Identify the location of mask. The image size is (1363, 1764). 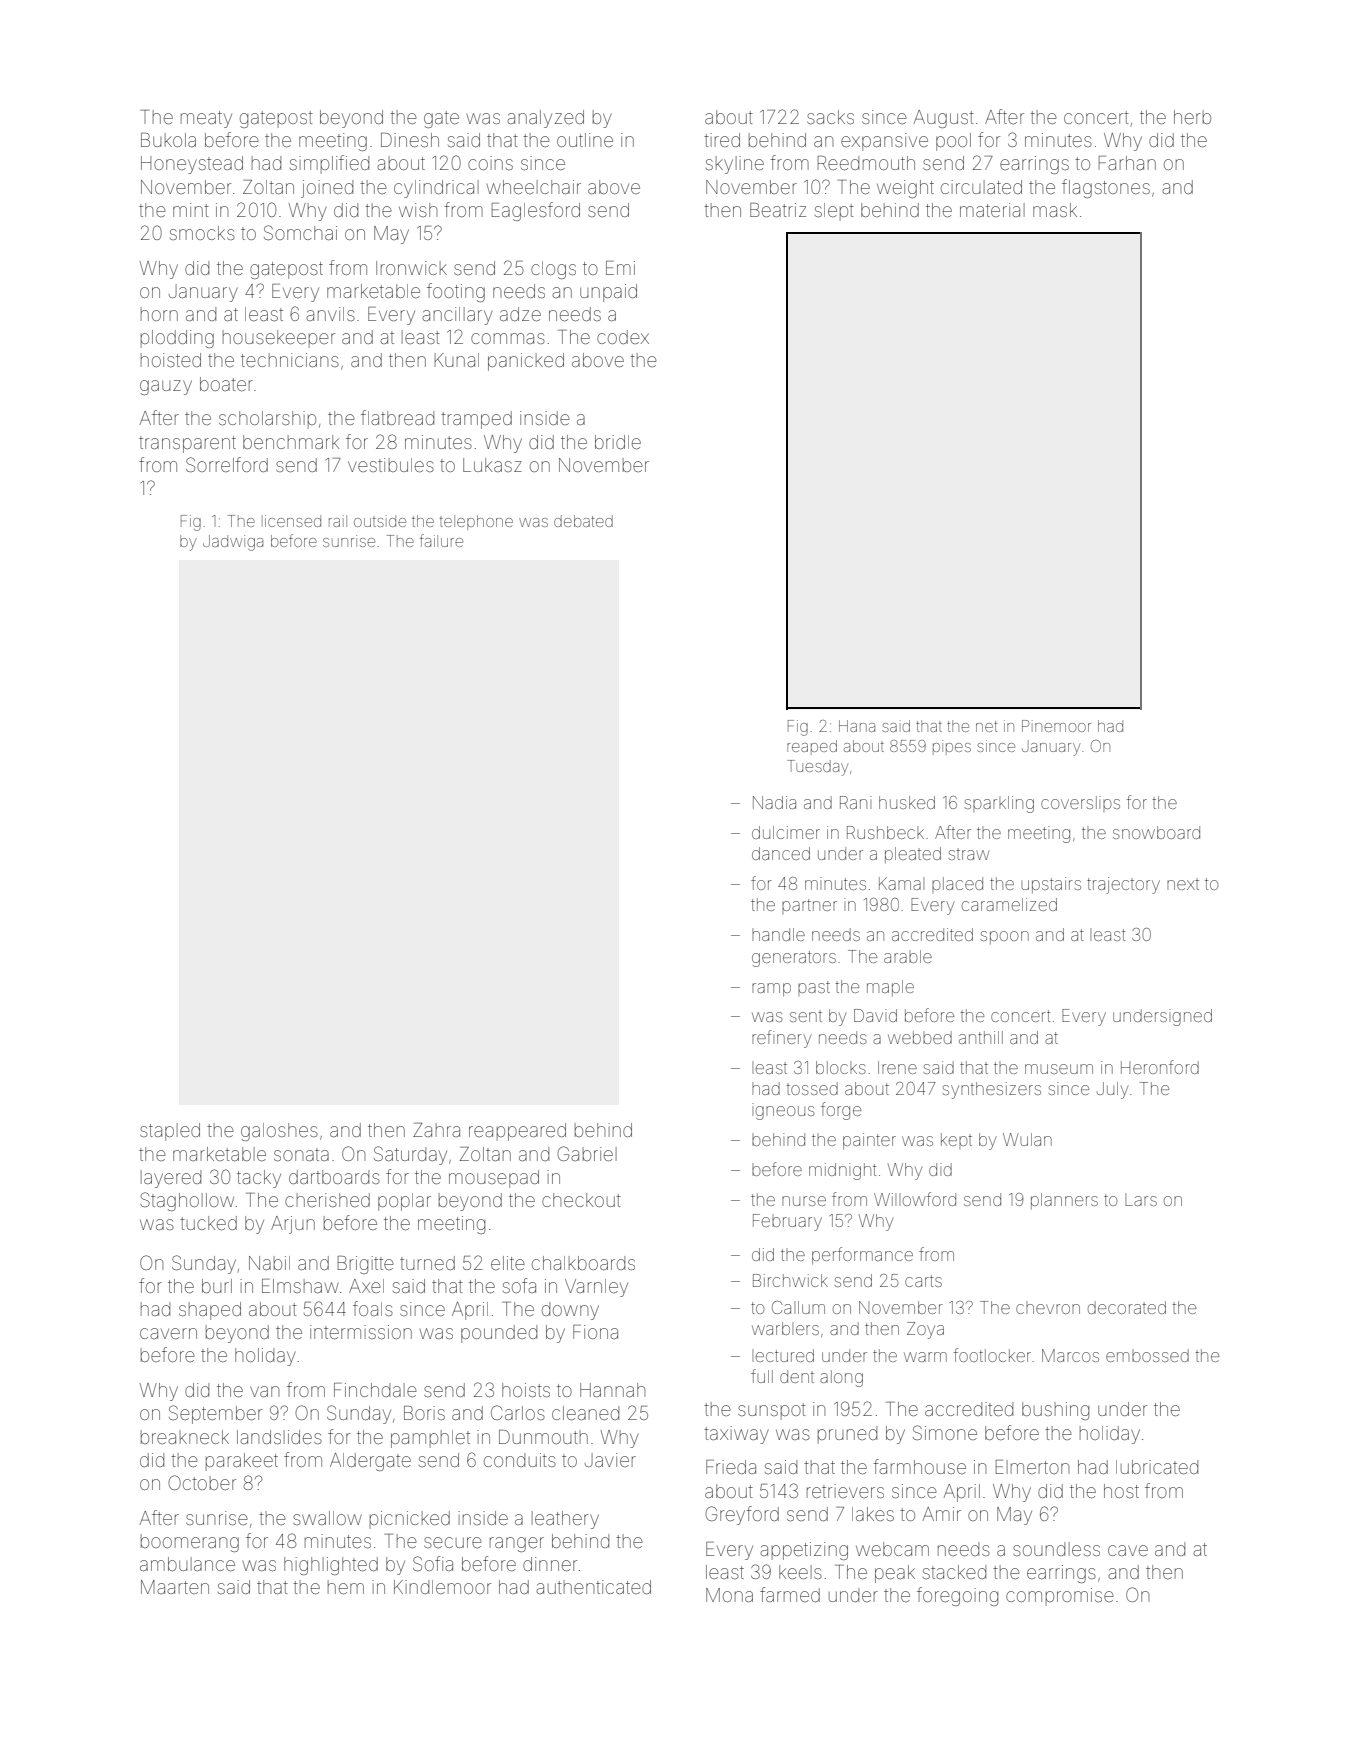
(1055, 210).
